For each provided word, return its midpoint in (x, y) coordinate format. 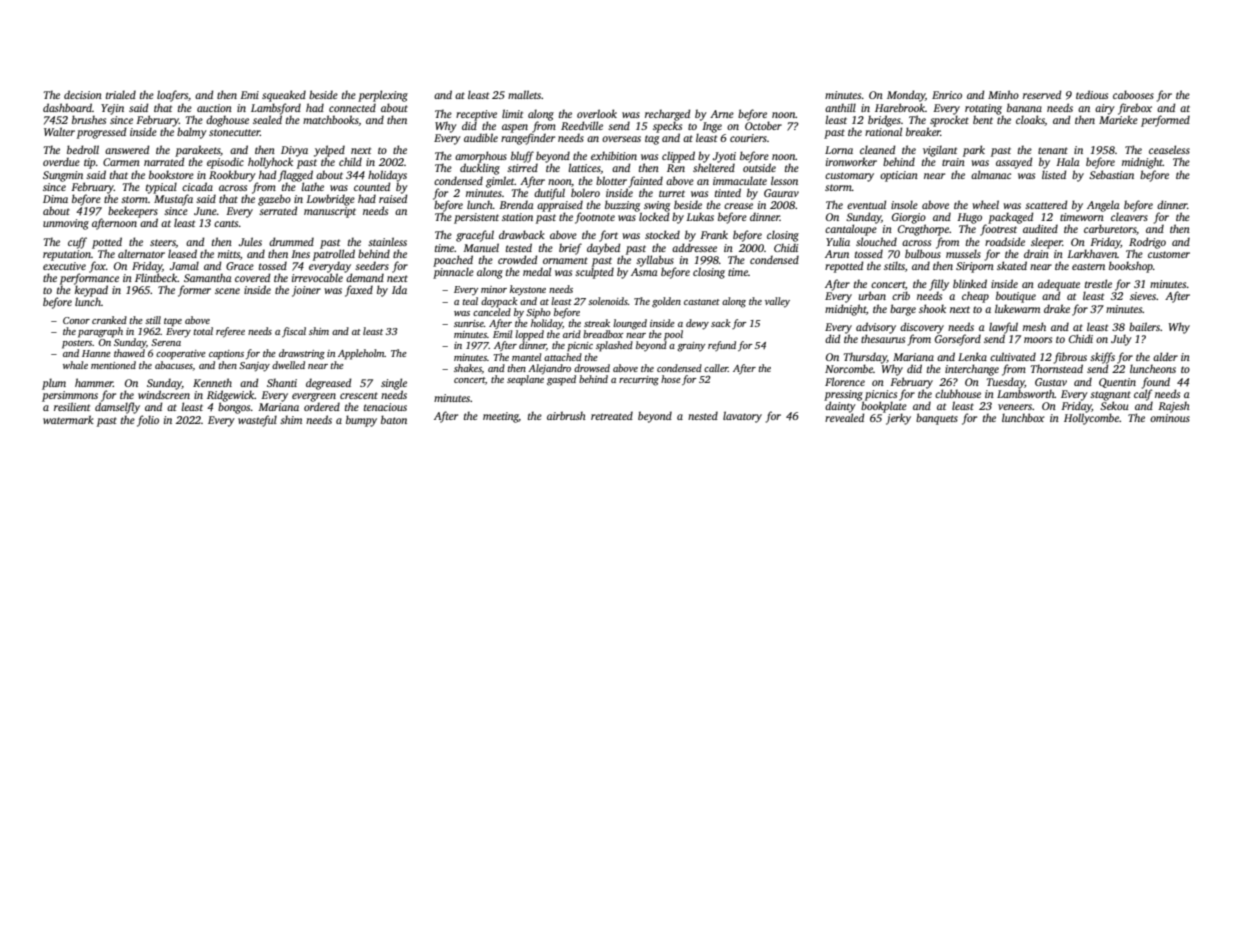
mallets (524, 94)
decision (83, 94)
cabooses (1133, 94)
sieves (1143, 296)
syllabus (655, 261)
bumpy (361, 421)
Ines (300, 254)
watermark (68, 419)
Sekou (1114, 405)
